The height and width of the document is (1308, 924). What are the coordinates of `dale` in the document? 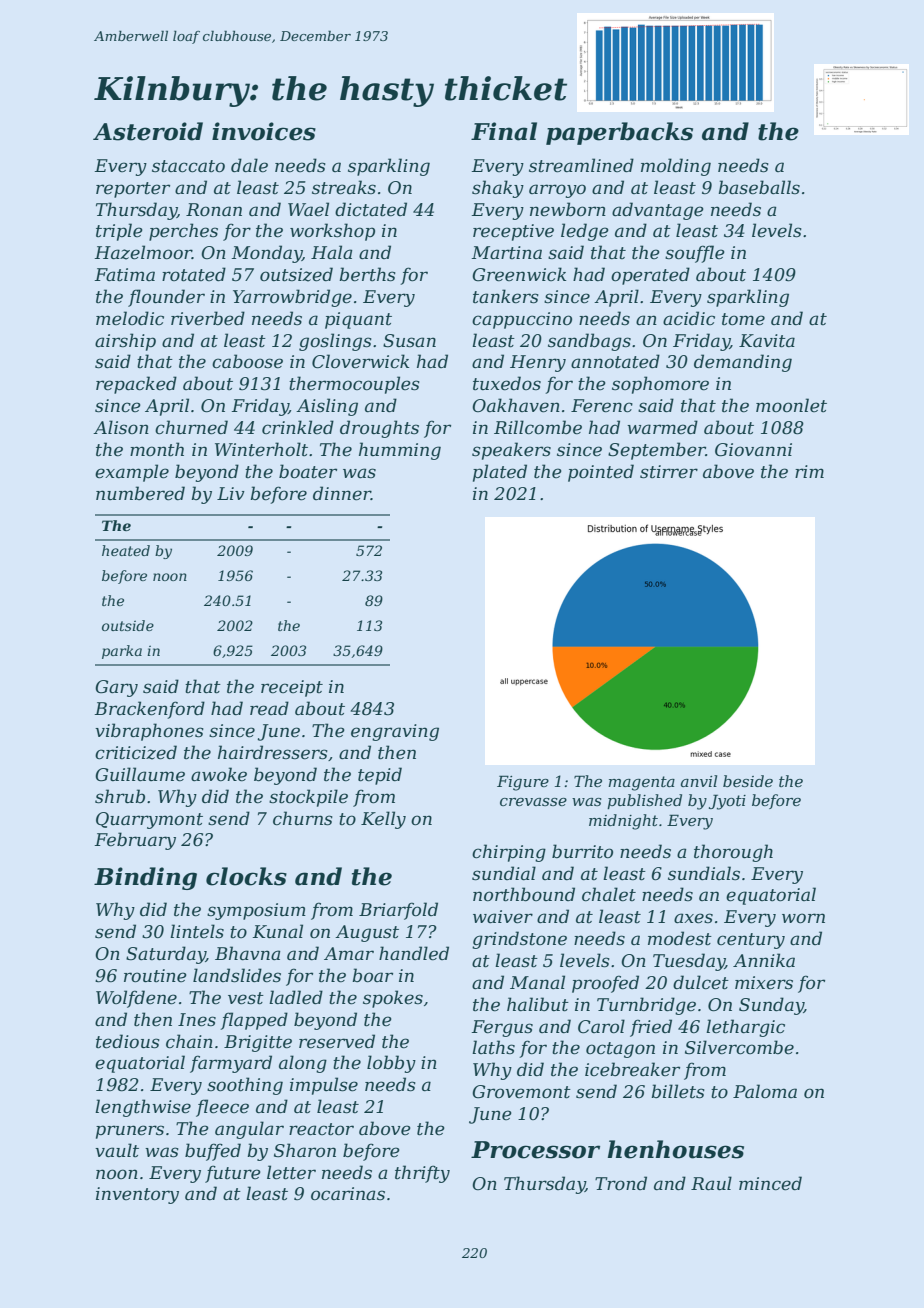 It's located at (249, 165).
